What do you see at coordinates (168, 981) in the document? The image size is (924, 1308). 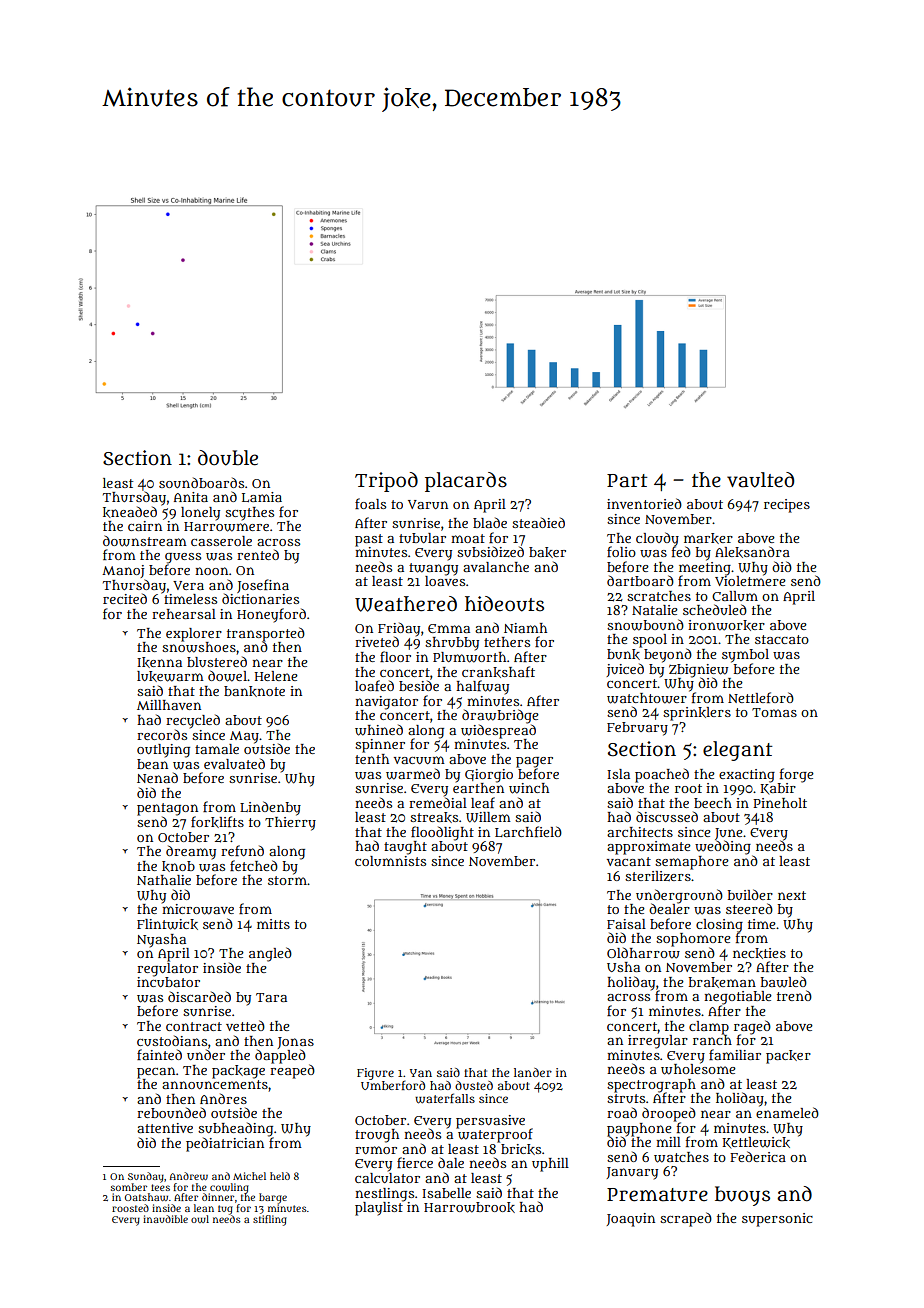 I see `incubator` at bounding box center [168, 981].
